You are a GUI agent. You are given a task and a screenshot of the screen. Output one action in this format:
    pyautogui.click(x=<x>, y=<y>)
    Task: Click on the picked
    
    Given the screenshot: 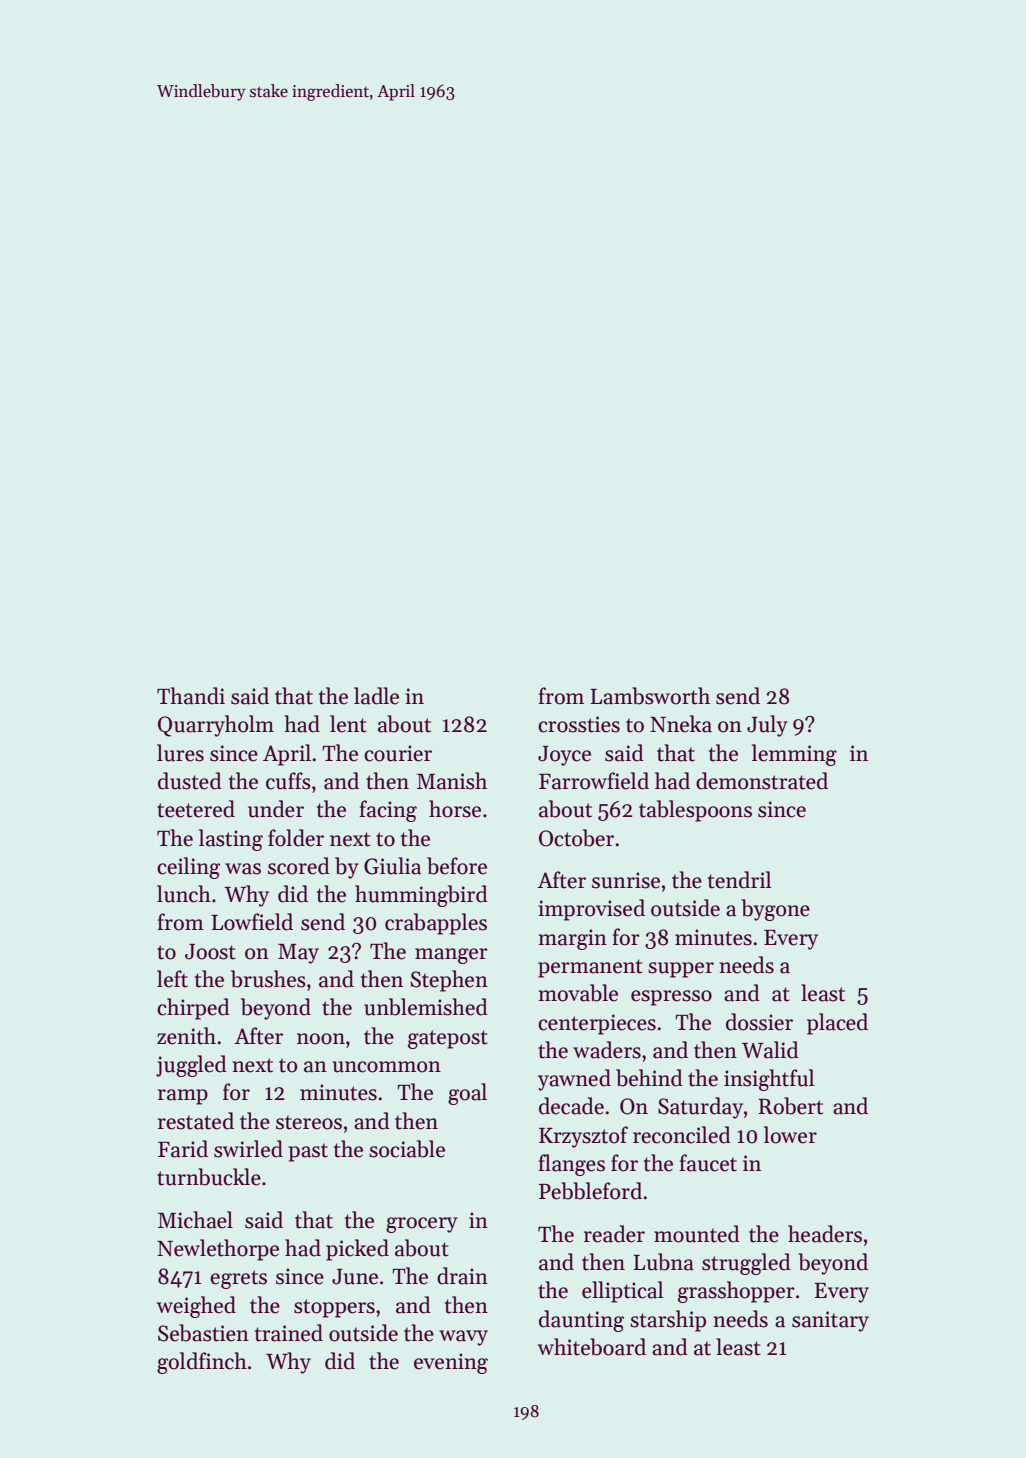 What is the action you would take?
    pyautogui.click(x=357, y=1250)
